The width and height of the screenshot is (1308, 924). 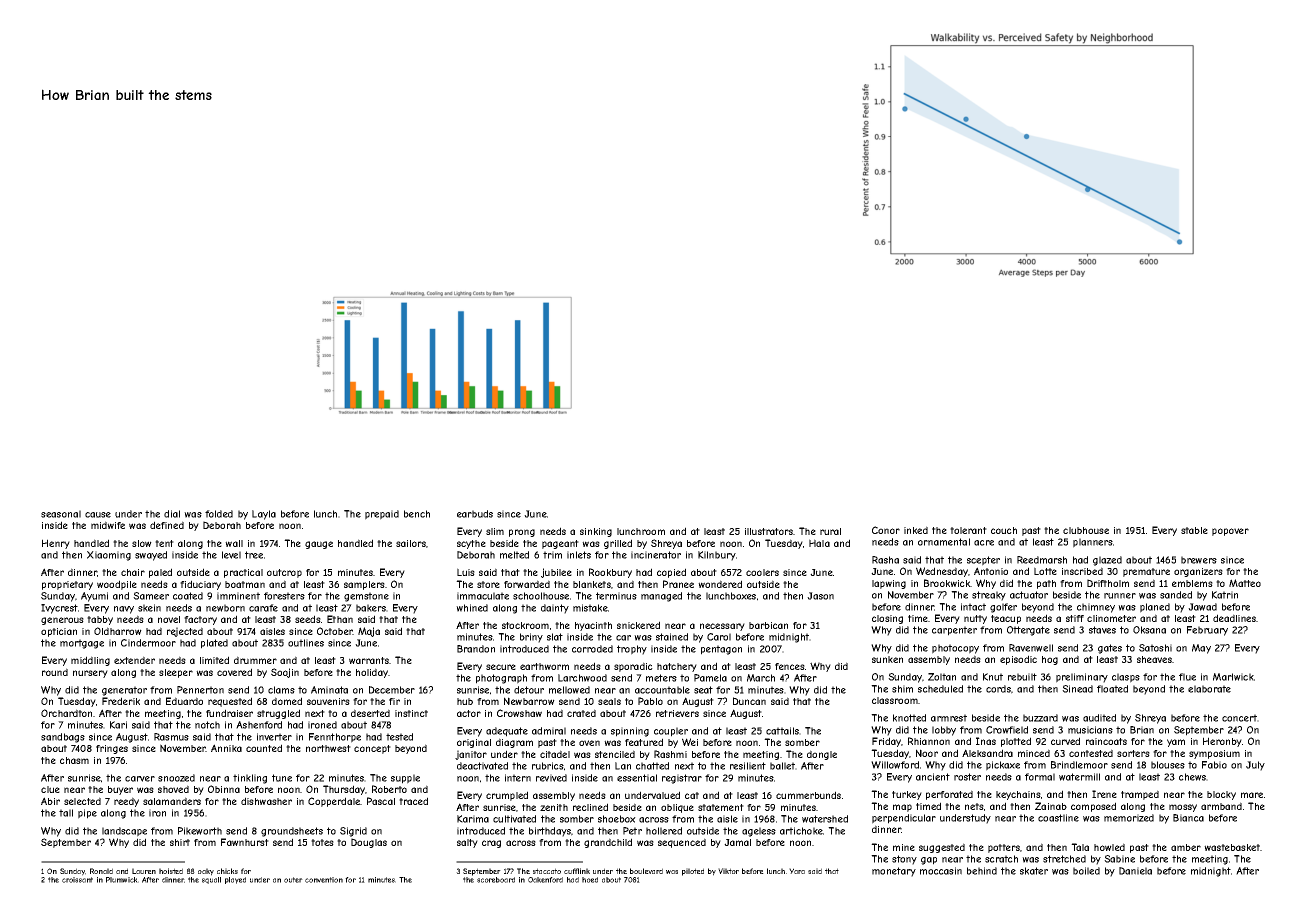 I want to click on fringes, so click(x=112, y=749).
